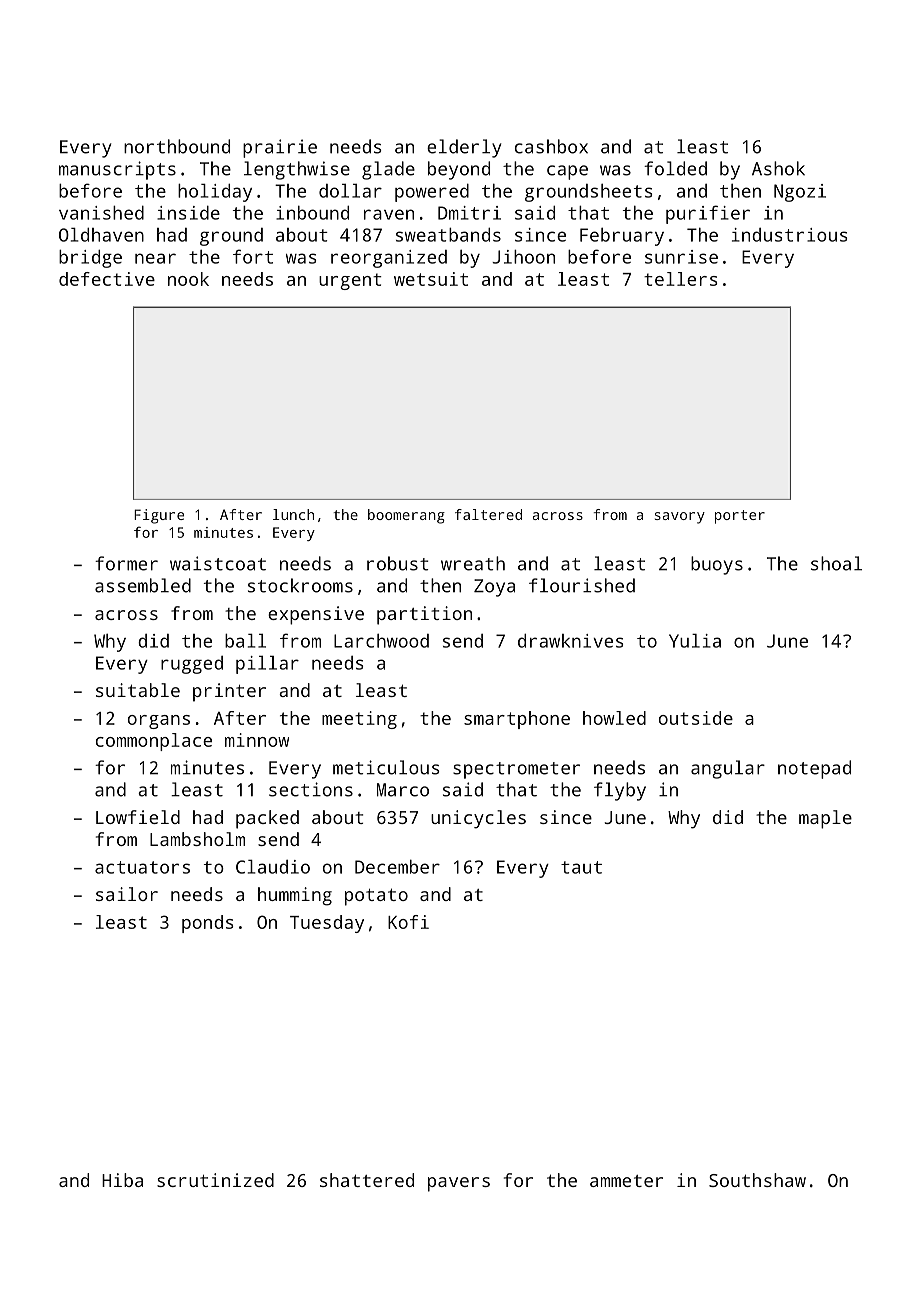  I want to click on folded, so click(675, 168).
